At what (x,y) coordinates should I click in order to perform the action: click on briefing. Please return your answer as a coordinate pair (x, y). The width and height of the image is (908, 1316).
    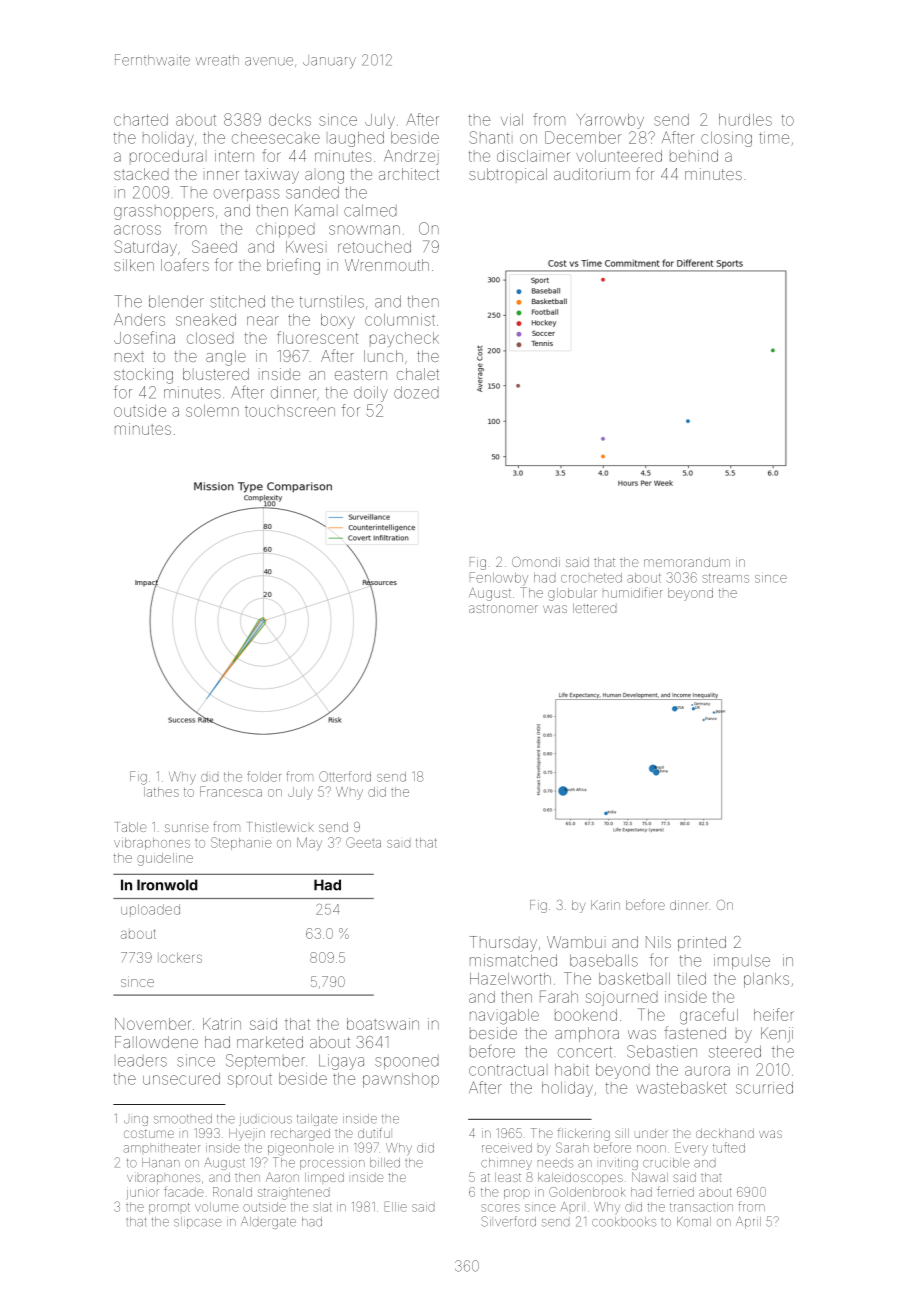
    Looking at the image, I should click on (293, 266).
